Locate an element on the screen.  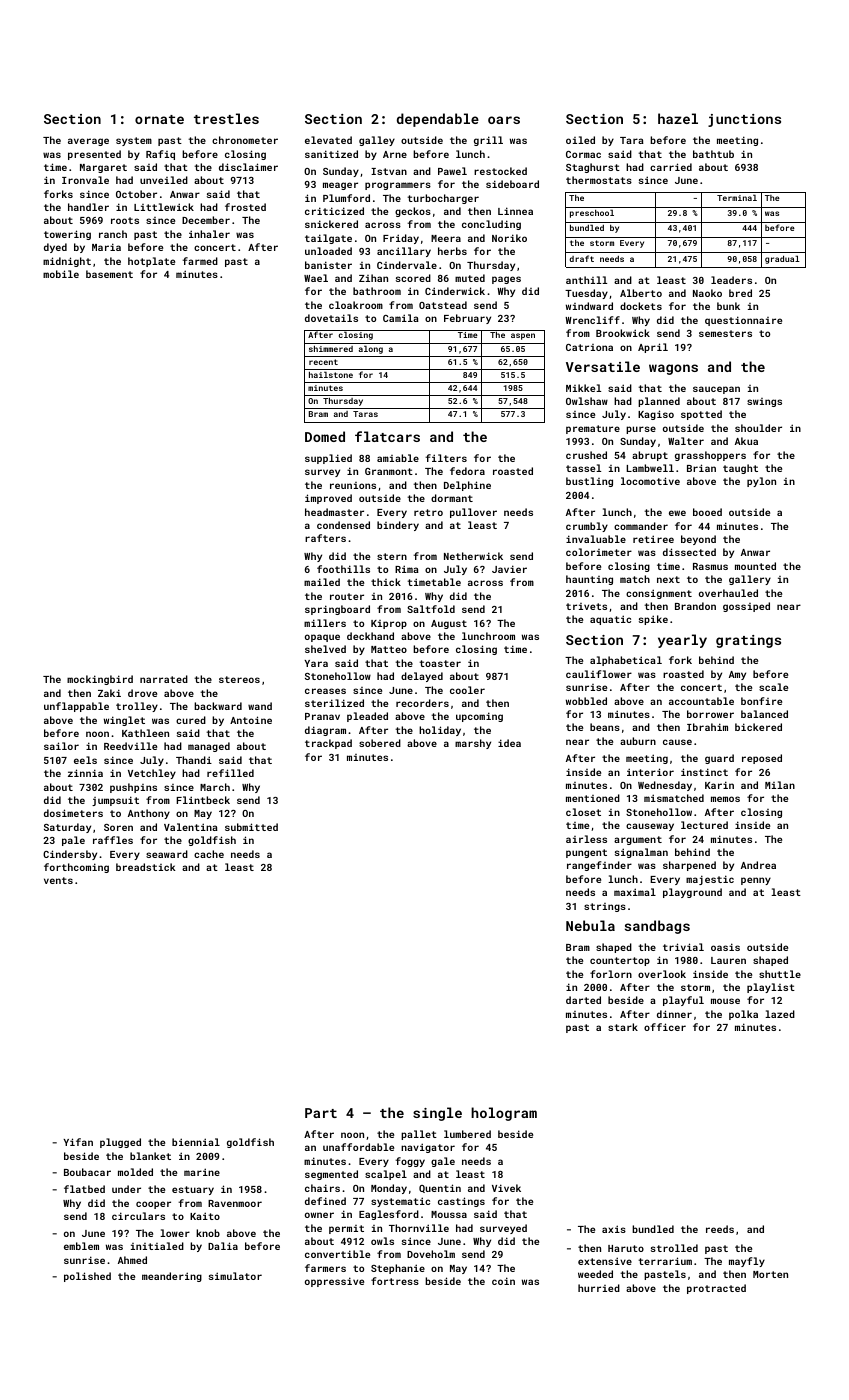
average is located at coordinates (88, 142).
